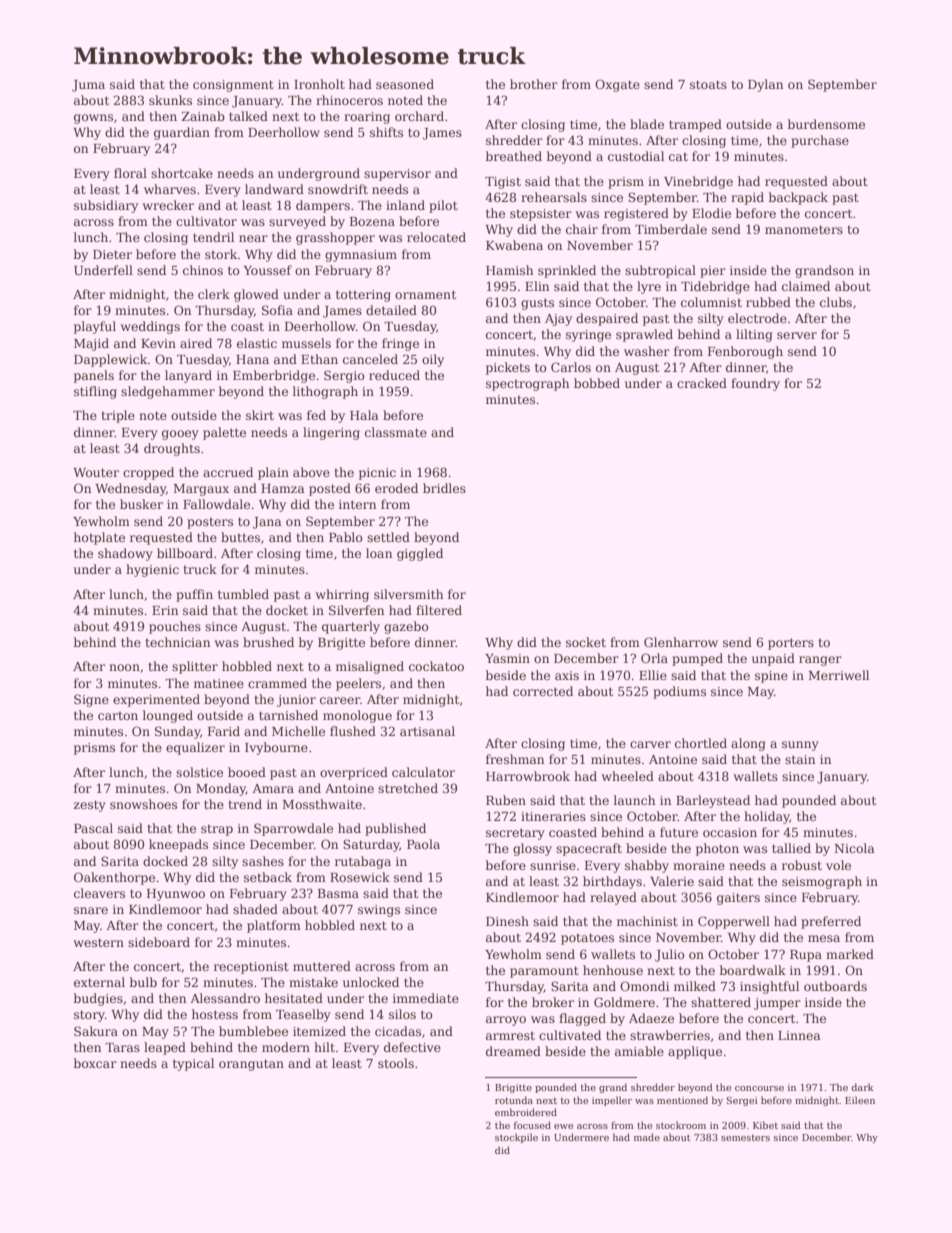  I want to click on immediate, so click(426, 998).
